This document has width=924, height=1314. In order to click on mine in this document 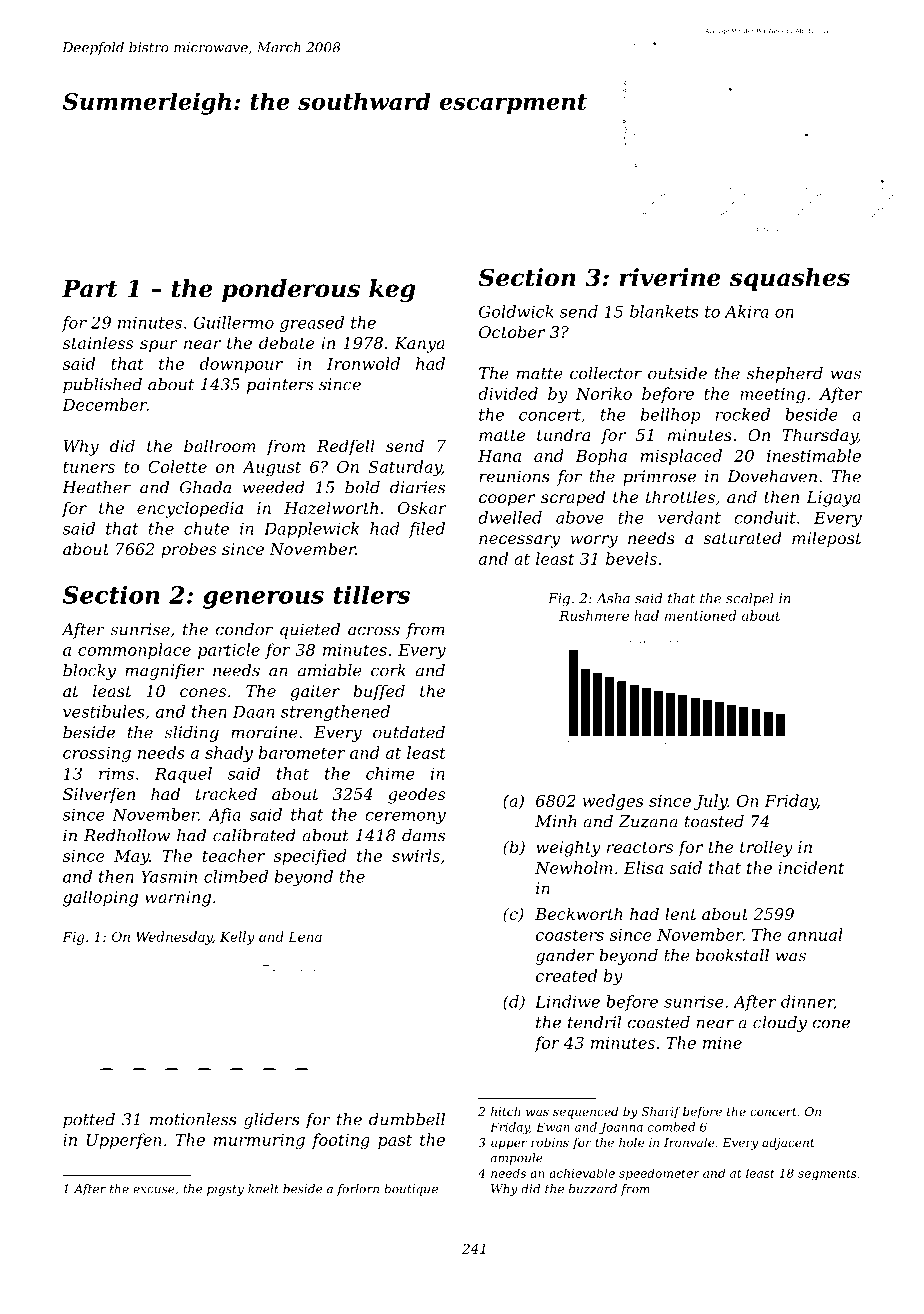, I will do `click(722, 1043)`.
